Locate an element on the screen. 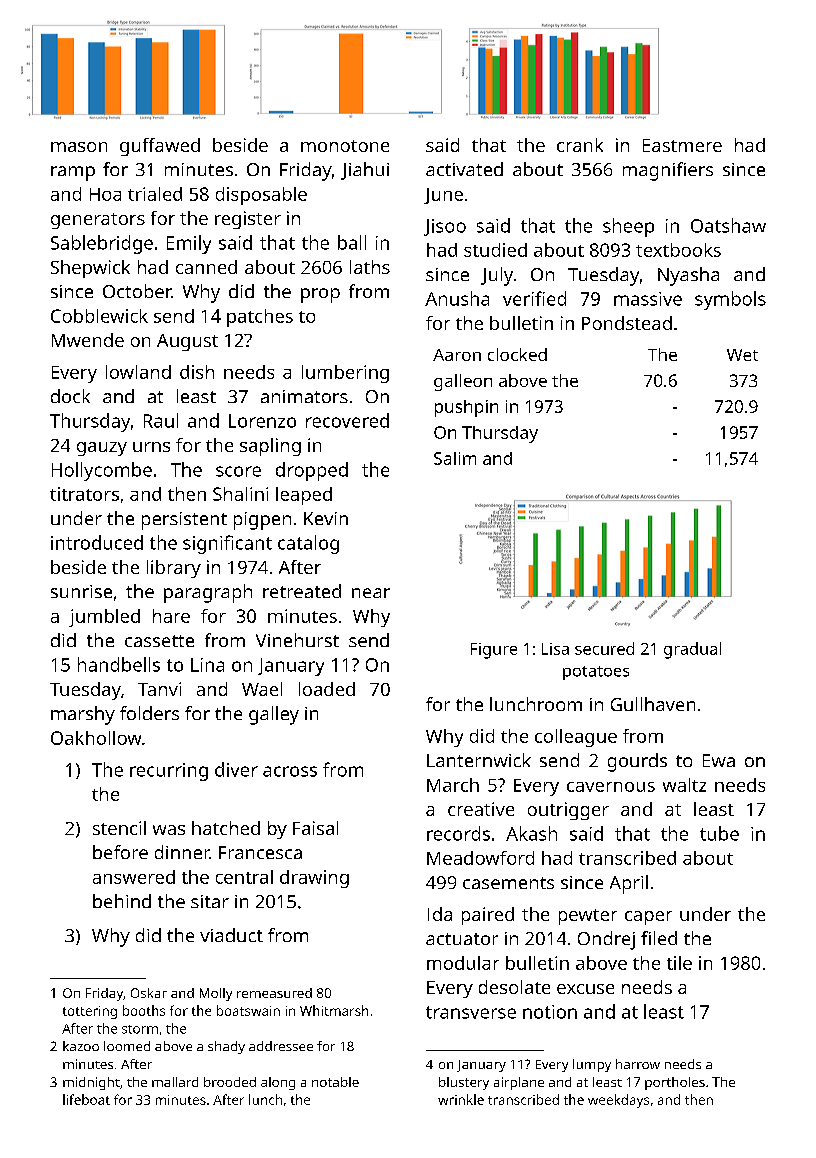  Aaron is located at coordinates (457, 355).
